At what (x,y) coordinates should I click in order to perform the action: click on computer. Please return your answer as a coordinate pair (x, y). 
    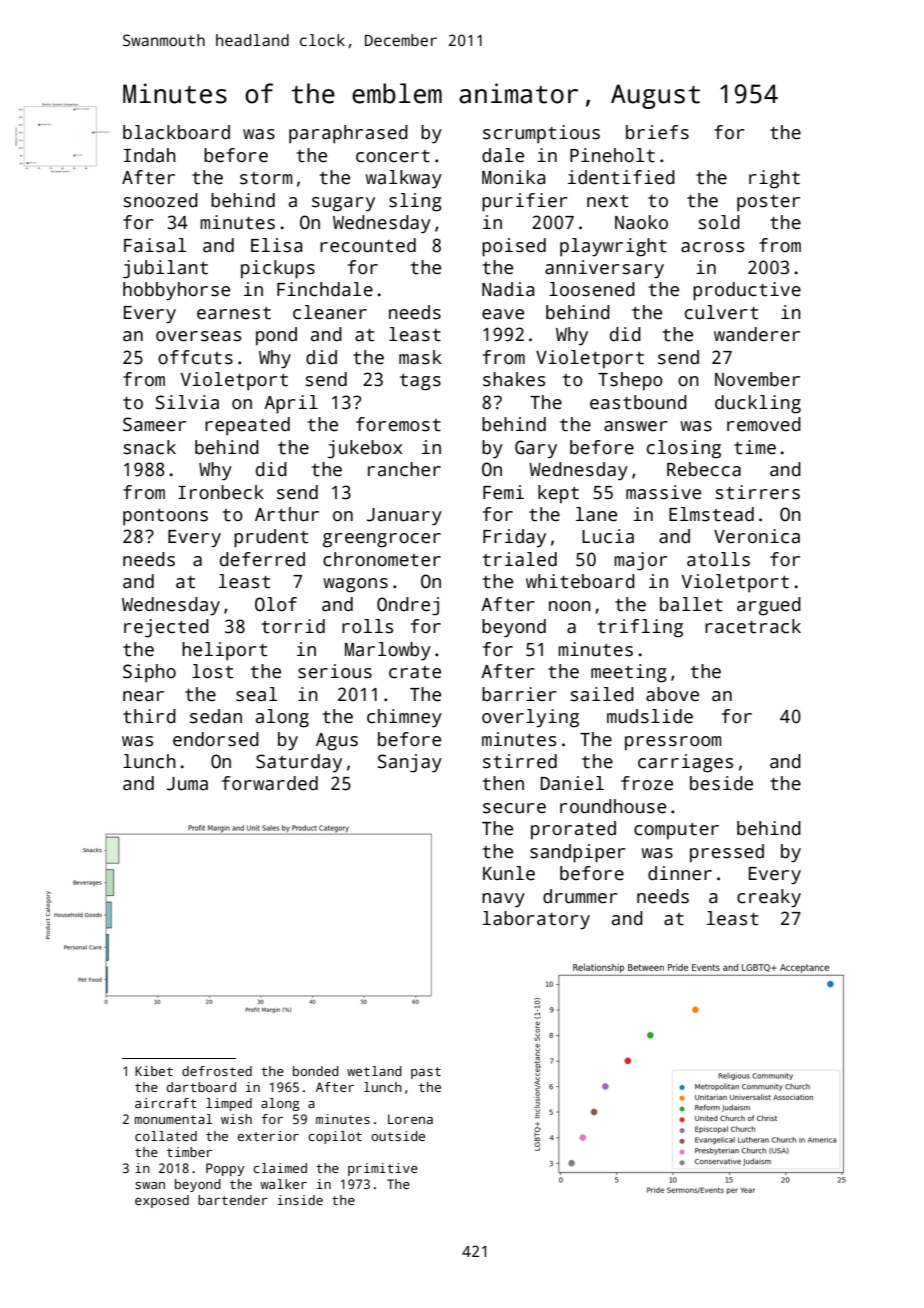
    Looking at the image, I should click on (676, 831).
